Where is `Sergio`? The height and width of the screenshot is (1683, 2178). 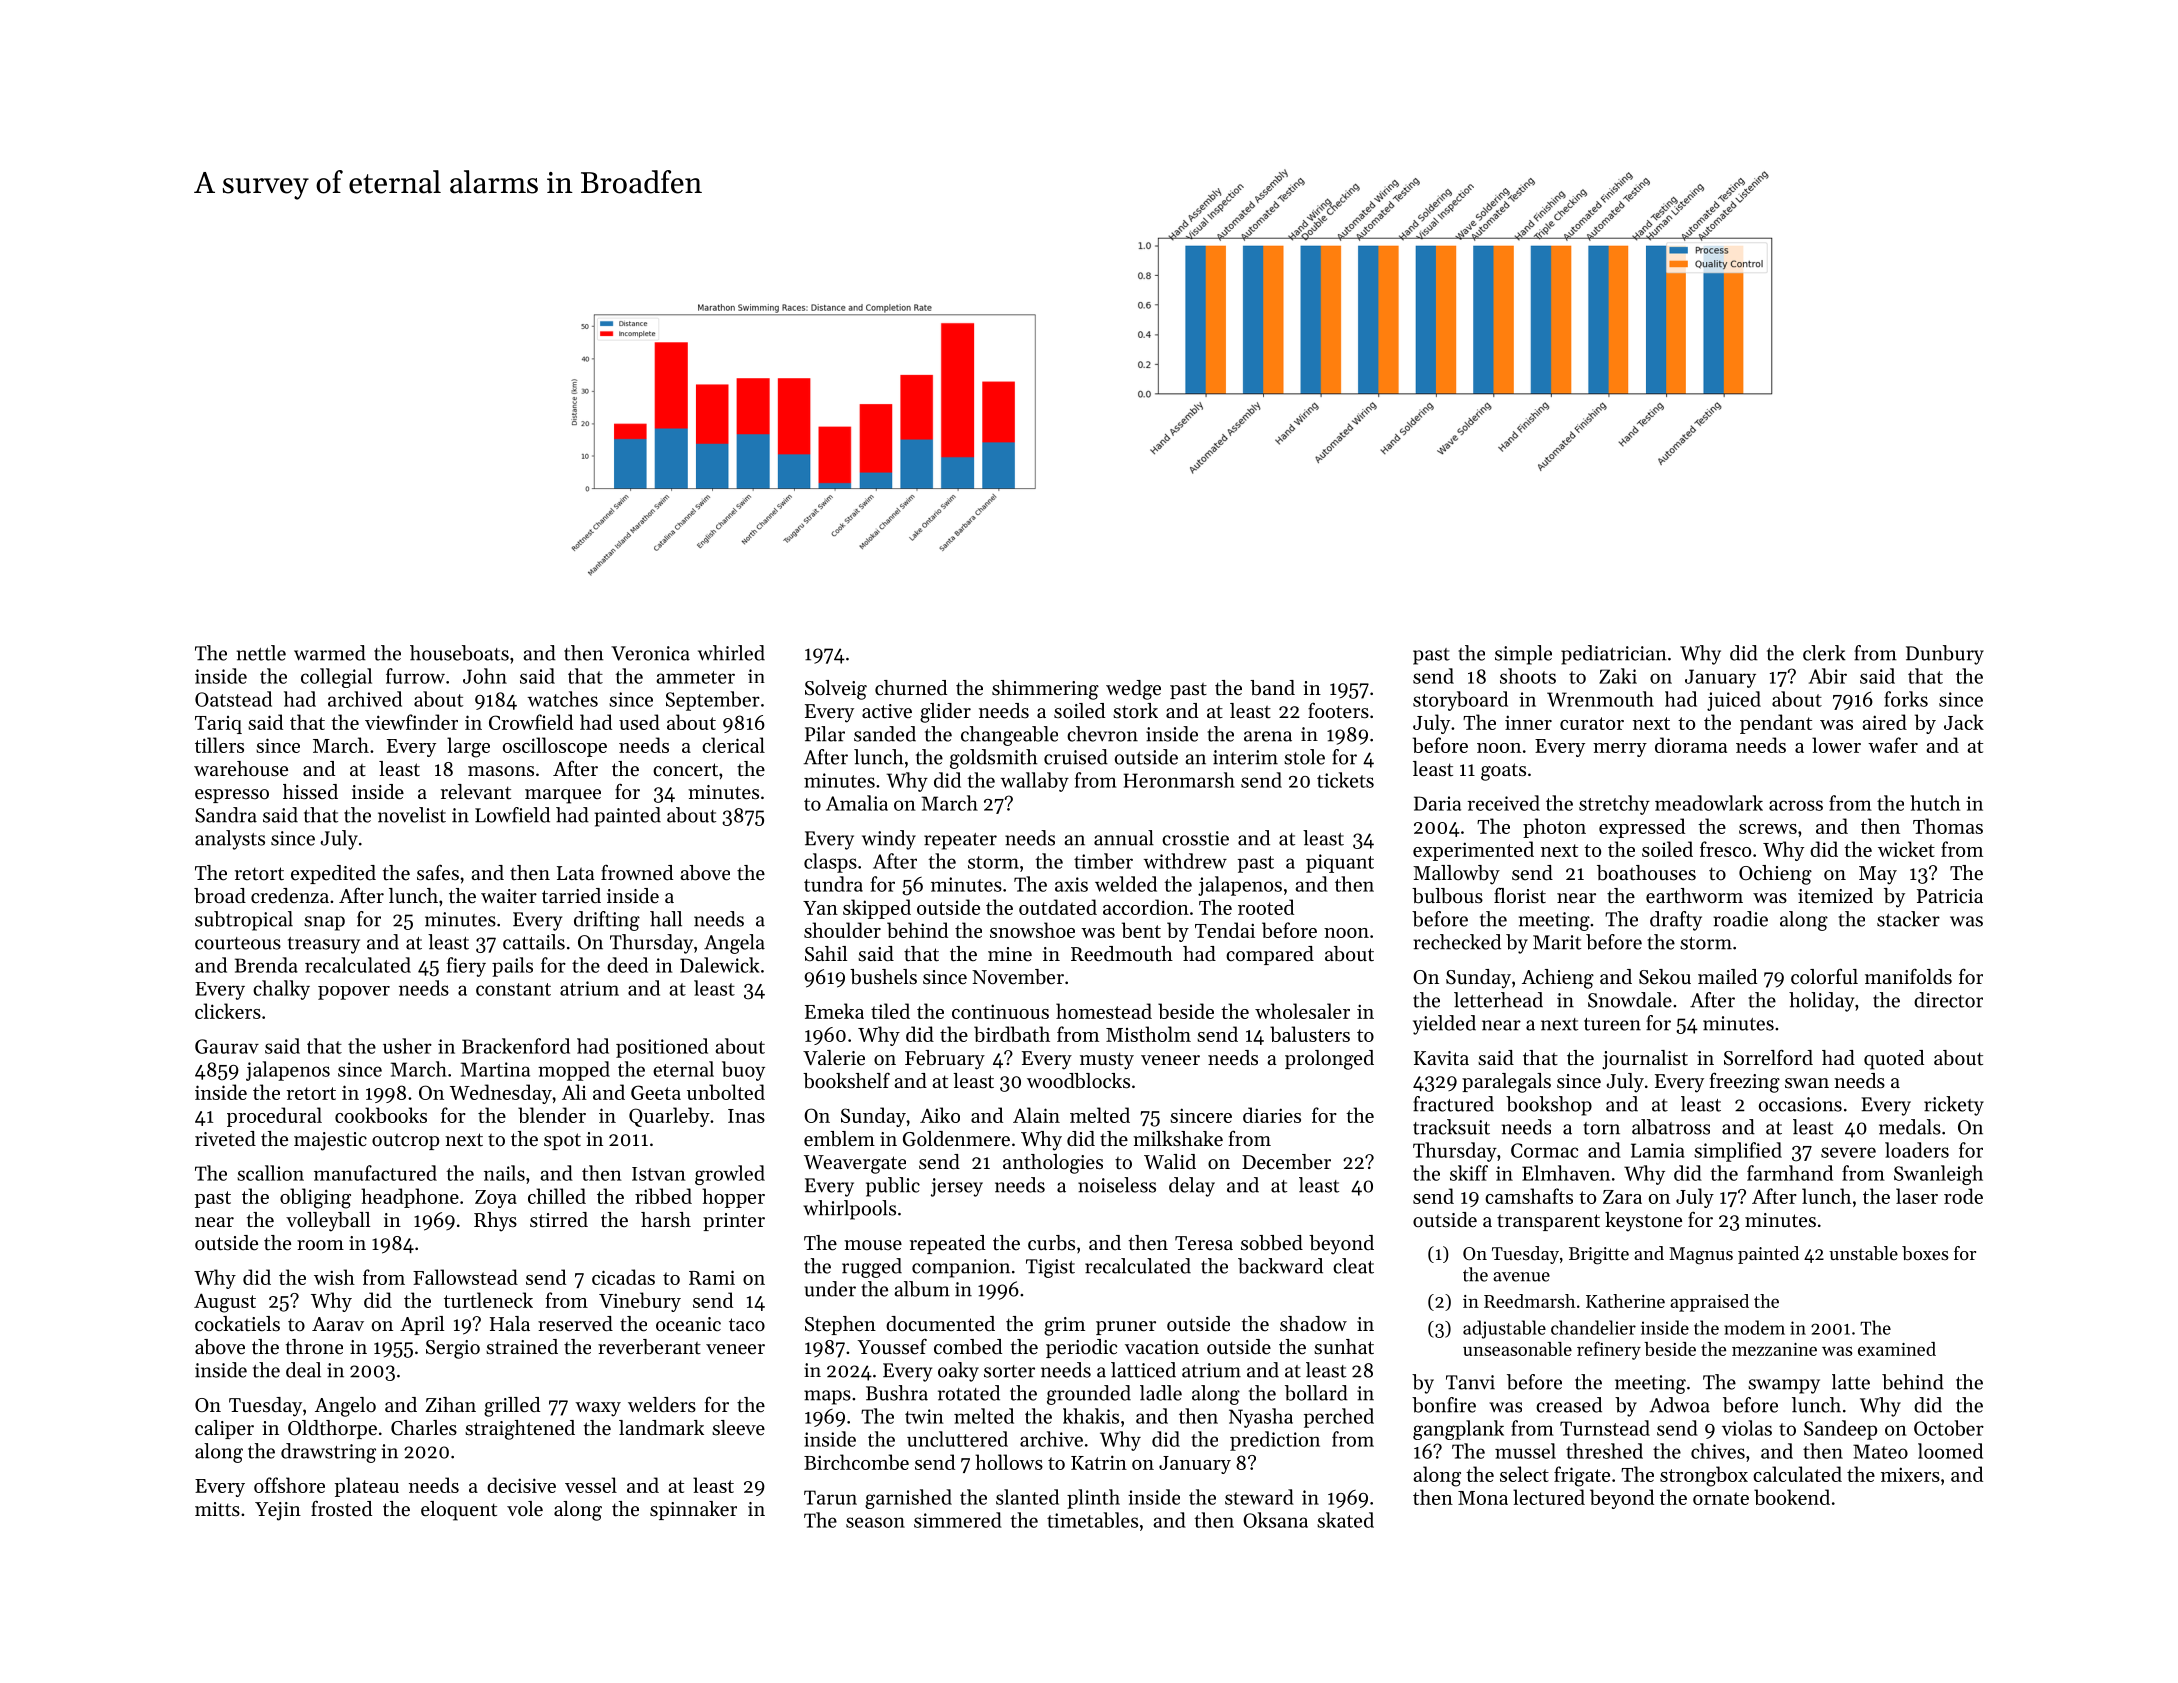 Sergio is located at coordinates (453, 1349).
